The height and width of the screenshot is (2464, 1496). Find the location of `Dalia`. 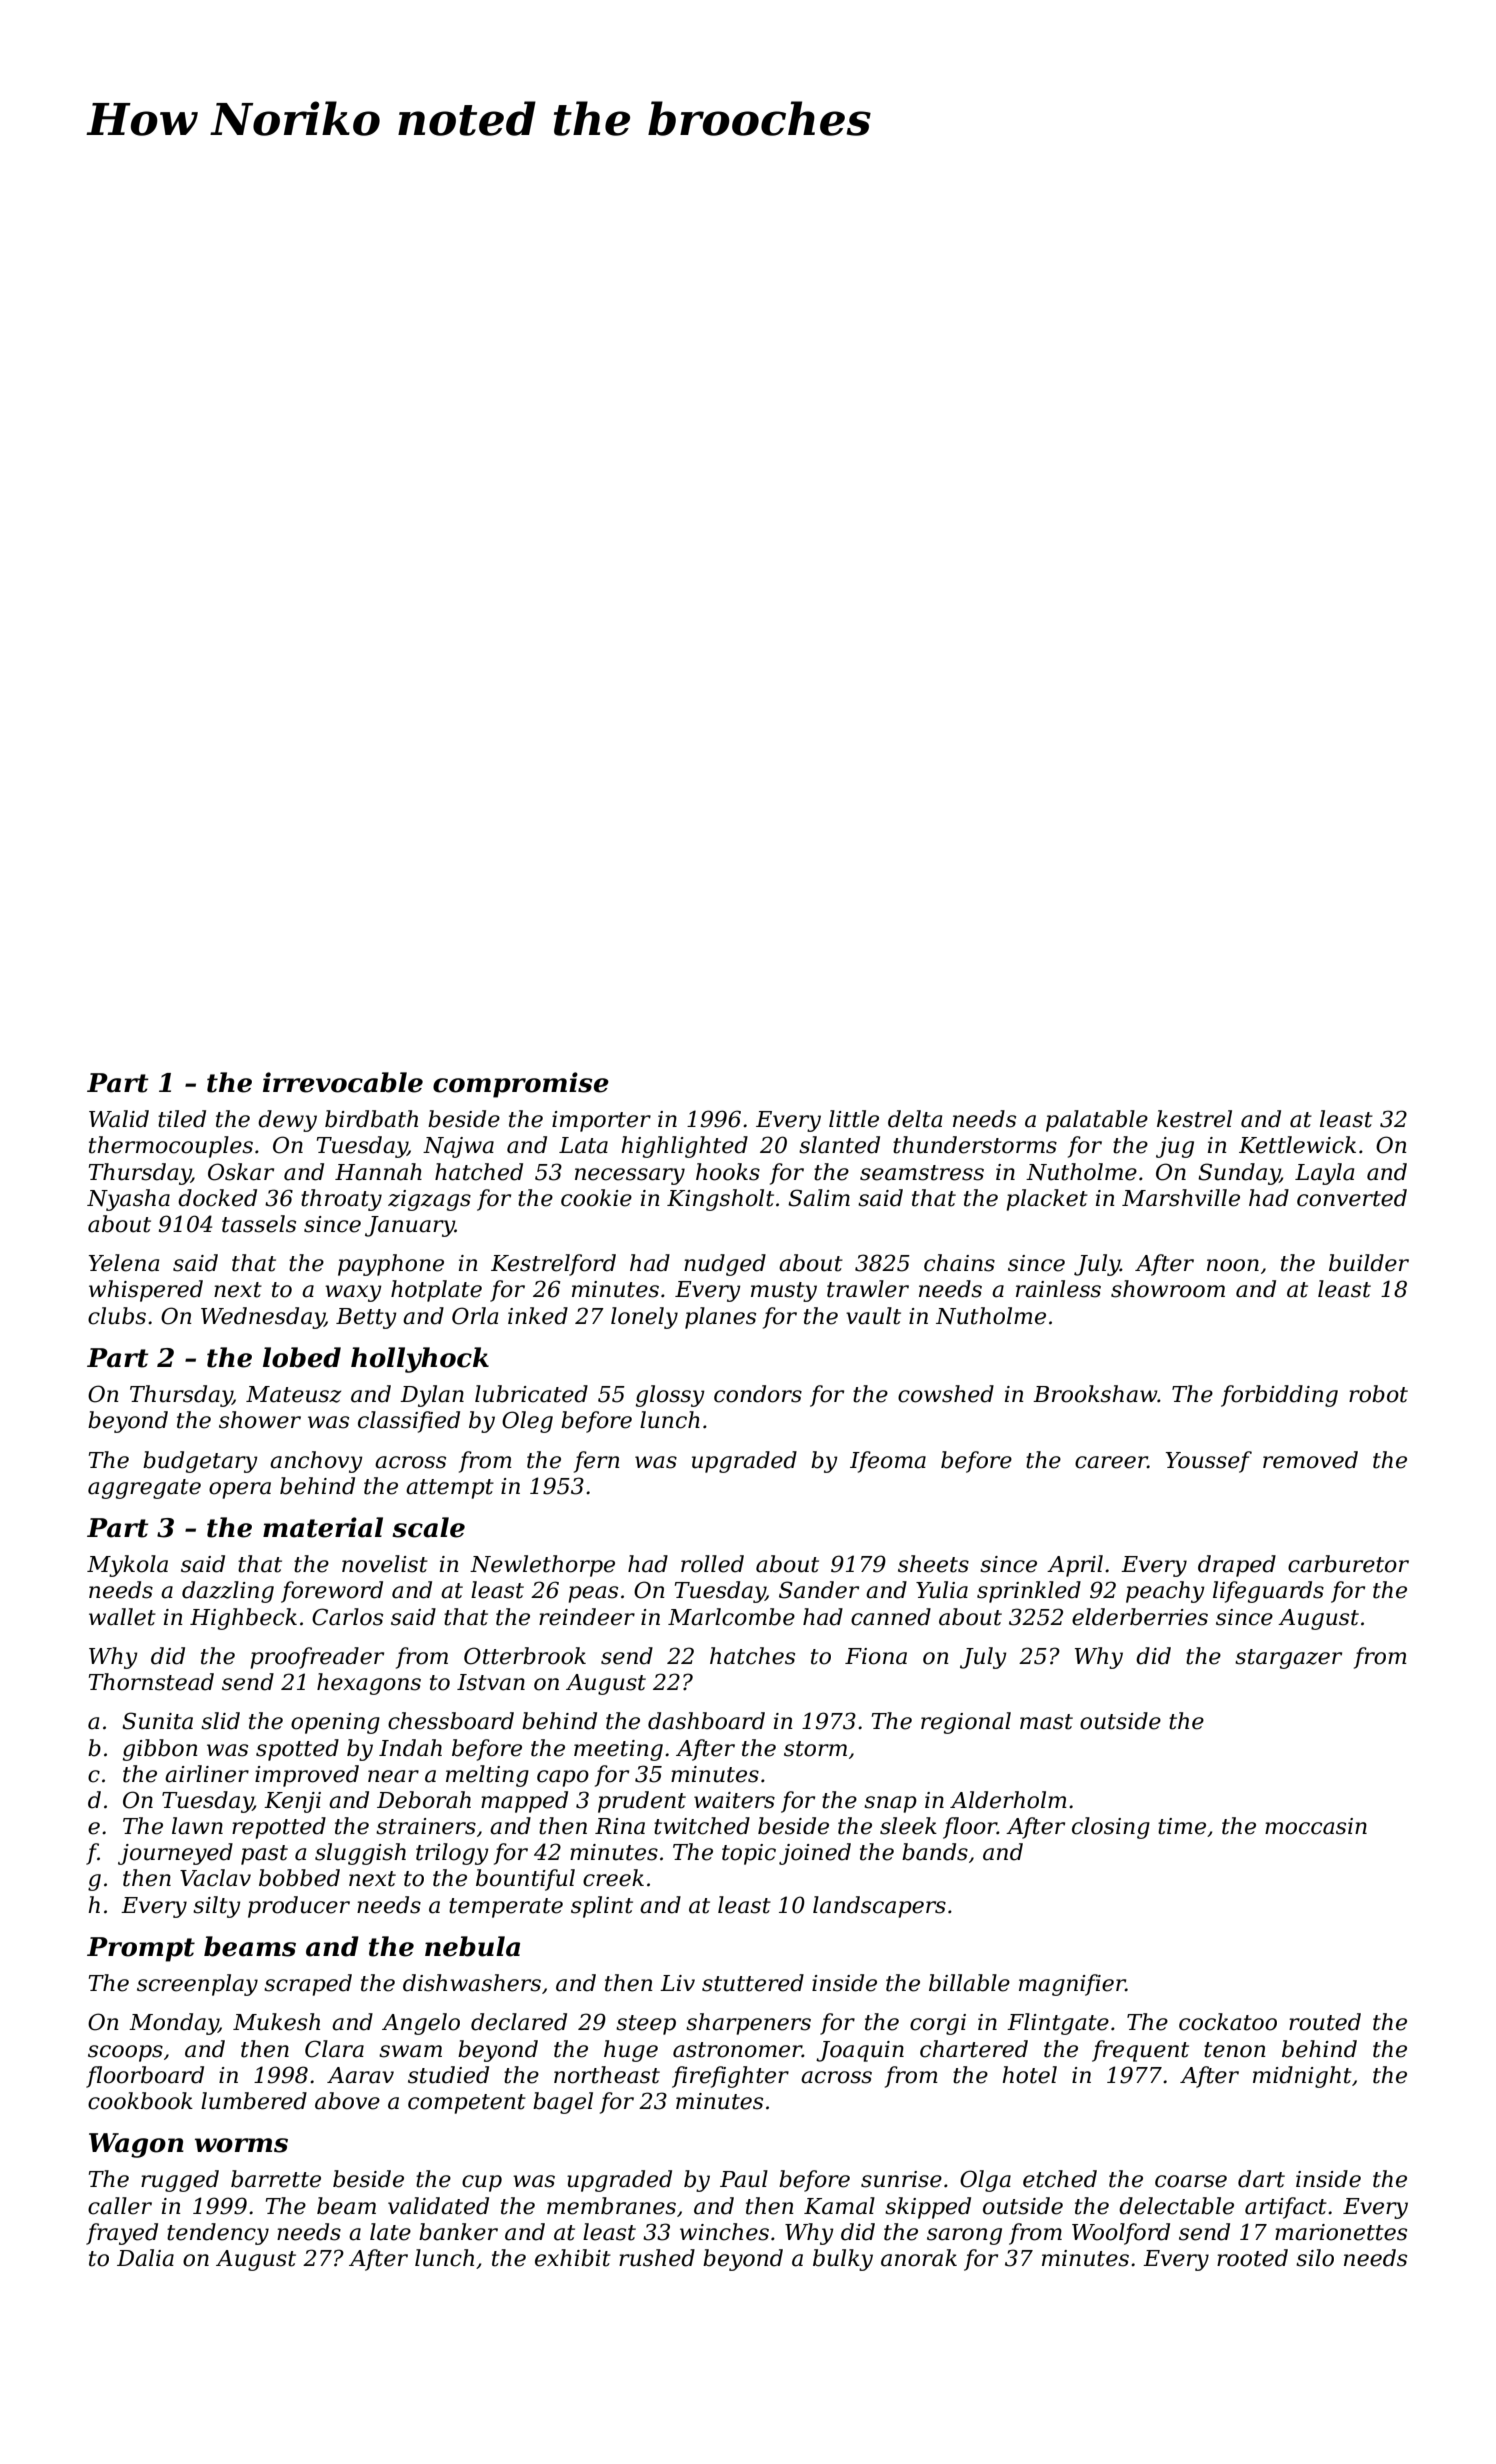

Dalia is located at coordinates (145, 2258).
